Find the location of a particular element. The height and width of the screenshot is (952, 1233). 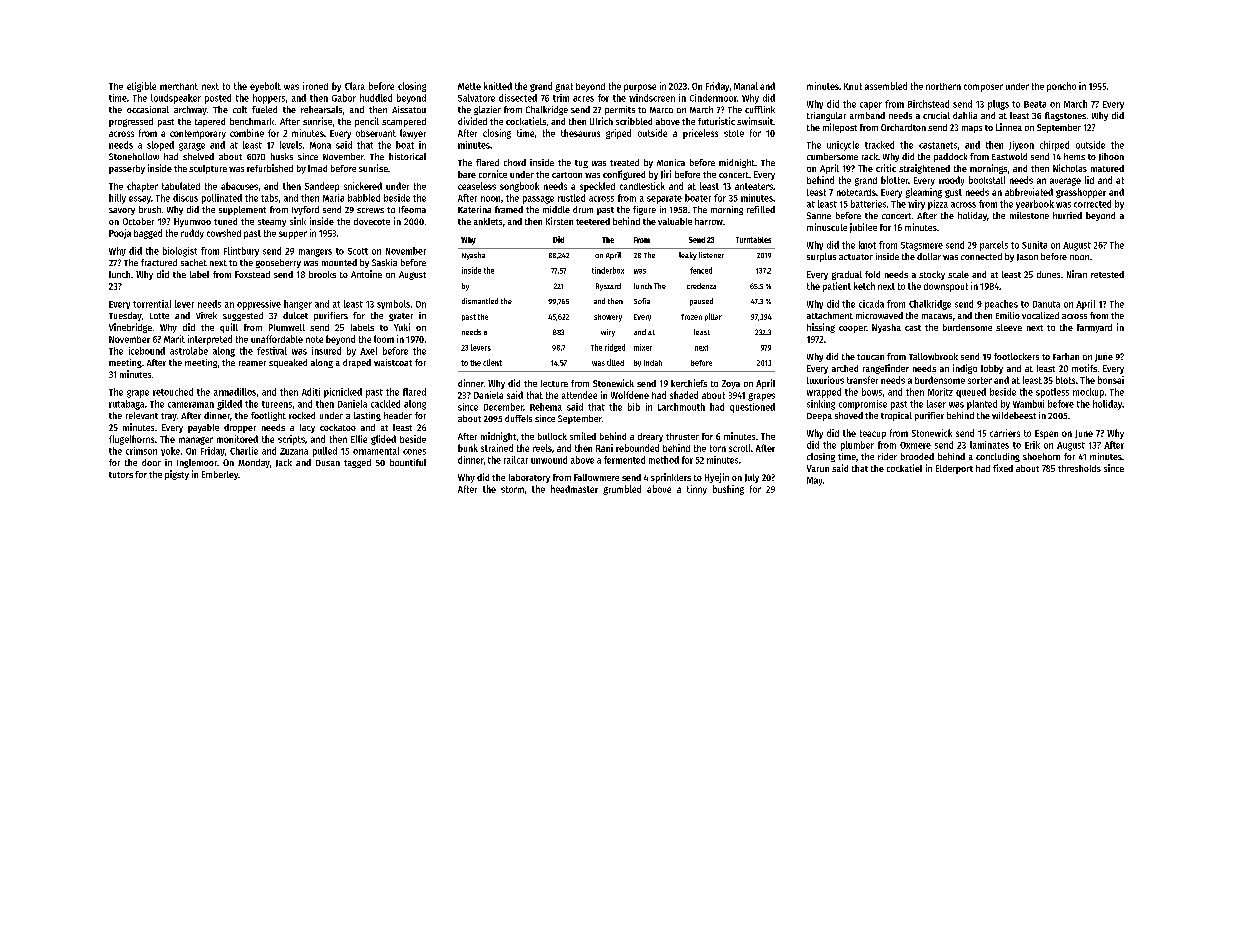

Tuesday is located at coordinates (125, 316).
